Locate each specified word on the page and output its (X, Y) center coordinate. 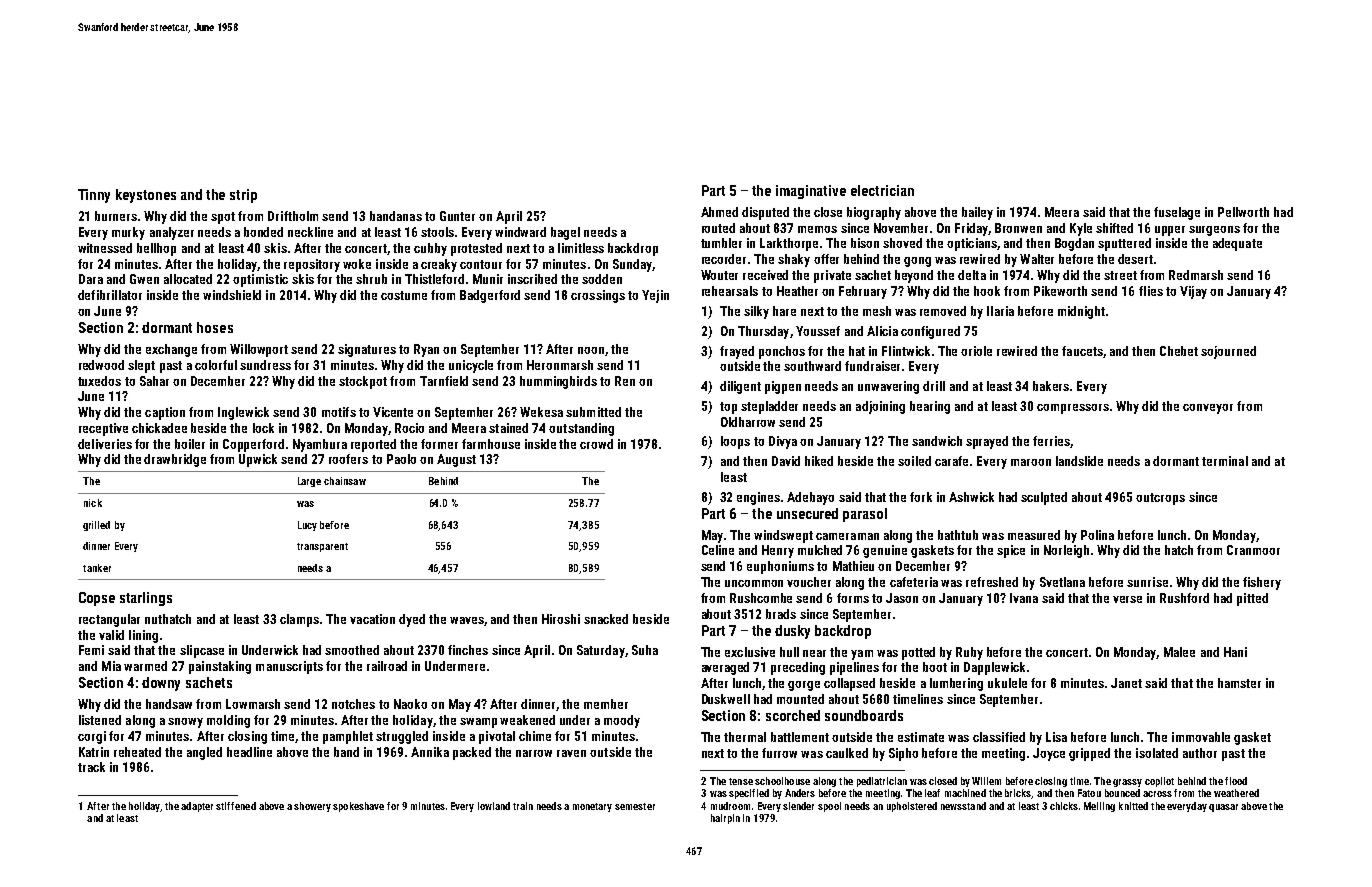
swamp (478, 723)
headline (249, 752)
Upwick (258, 460)
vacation (372, 619)
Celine (718, 550)
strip (243, 196)
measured (1034, 535)
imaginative (811, 192)
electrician (882, 190)
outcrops (1160, 499)
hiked (819, 461)
